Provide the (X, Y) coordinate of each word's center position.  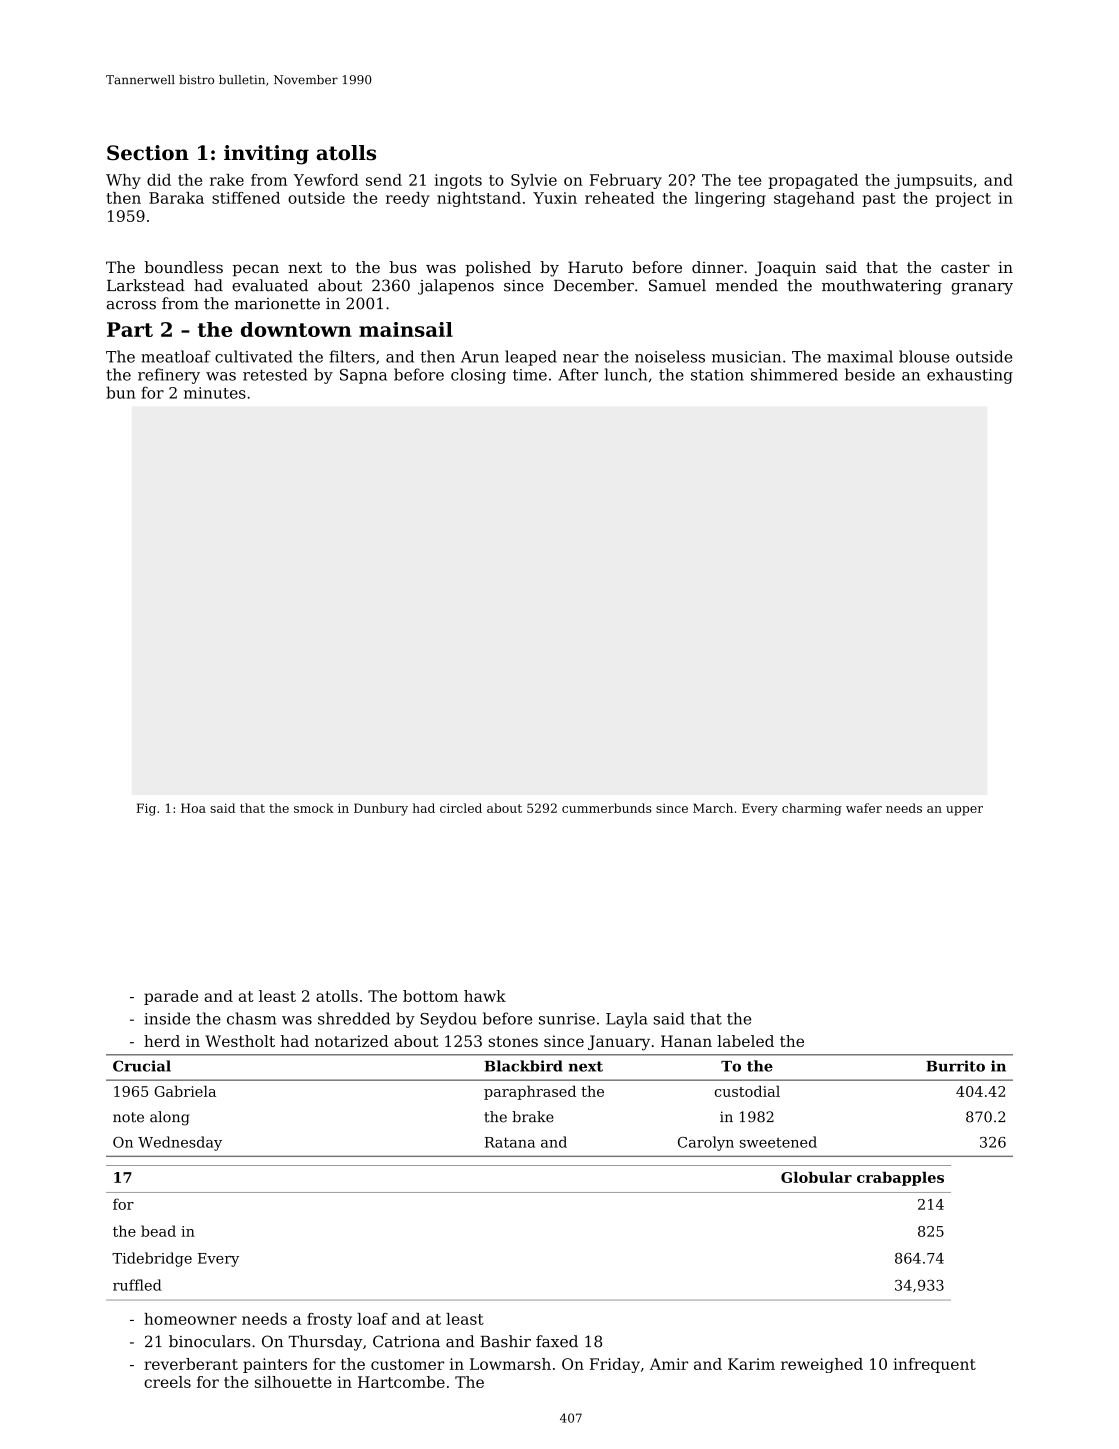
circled (461, 808)
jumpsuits (933, 181)
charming (812, 809)
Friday (615, 1365)
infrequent (934, 1365)
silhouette (293, 1382)
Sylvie (534, 181)
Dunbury (381, 809)
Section (148, 153)
